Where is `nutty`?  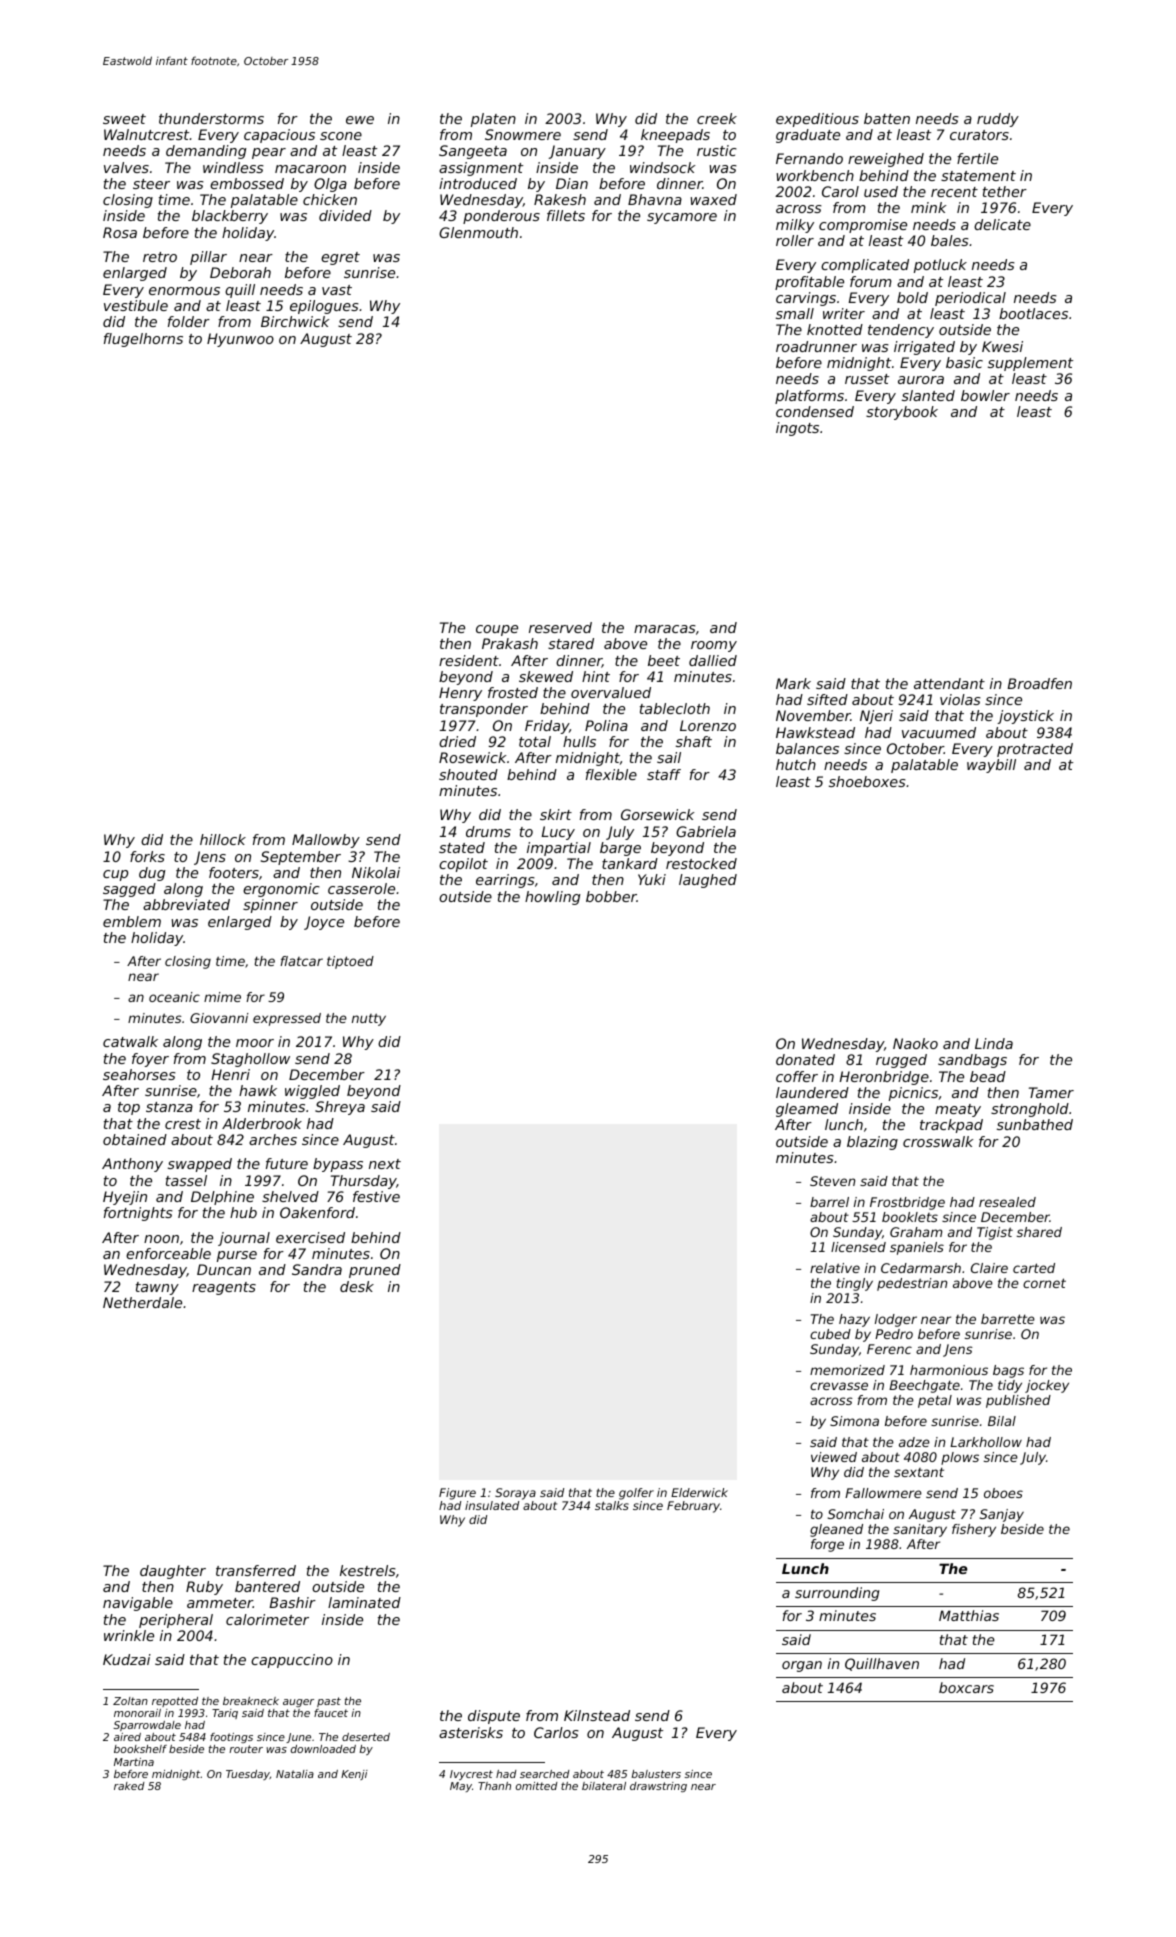 nutty is located at coordinates (369, 1019).
